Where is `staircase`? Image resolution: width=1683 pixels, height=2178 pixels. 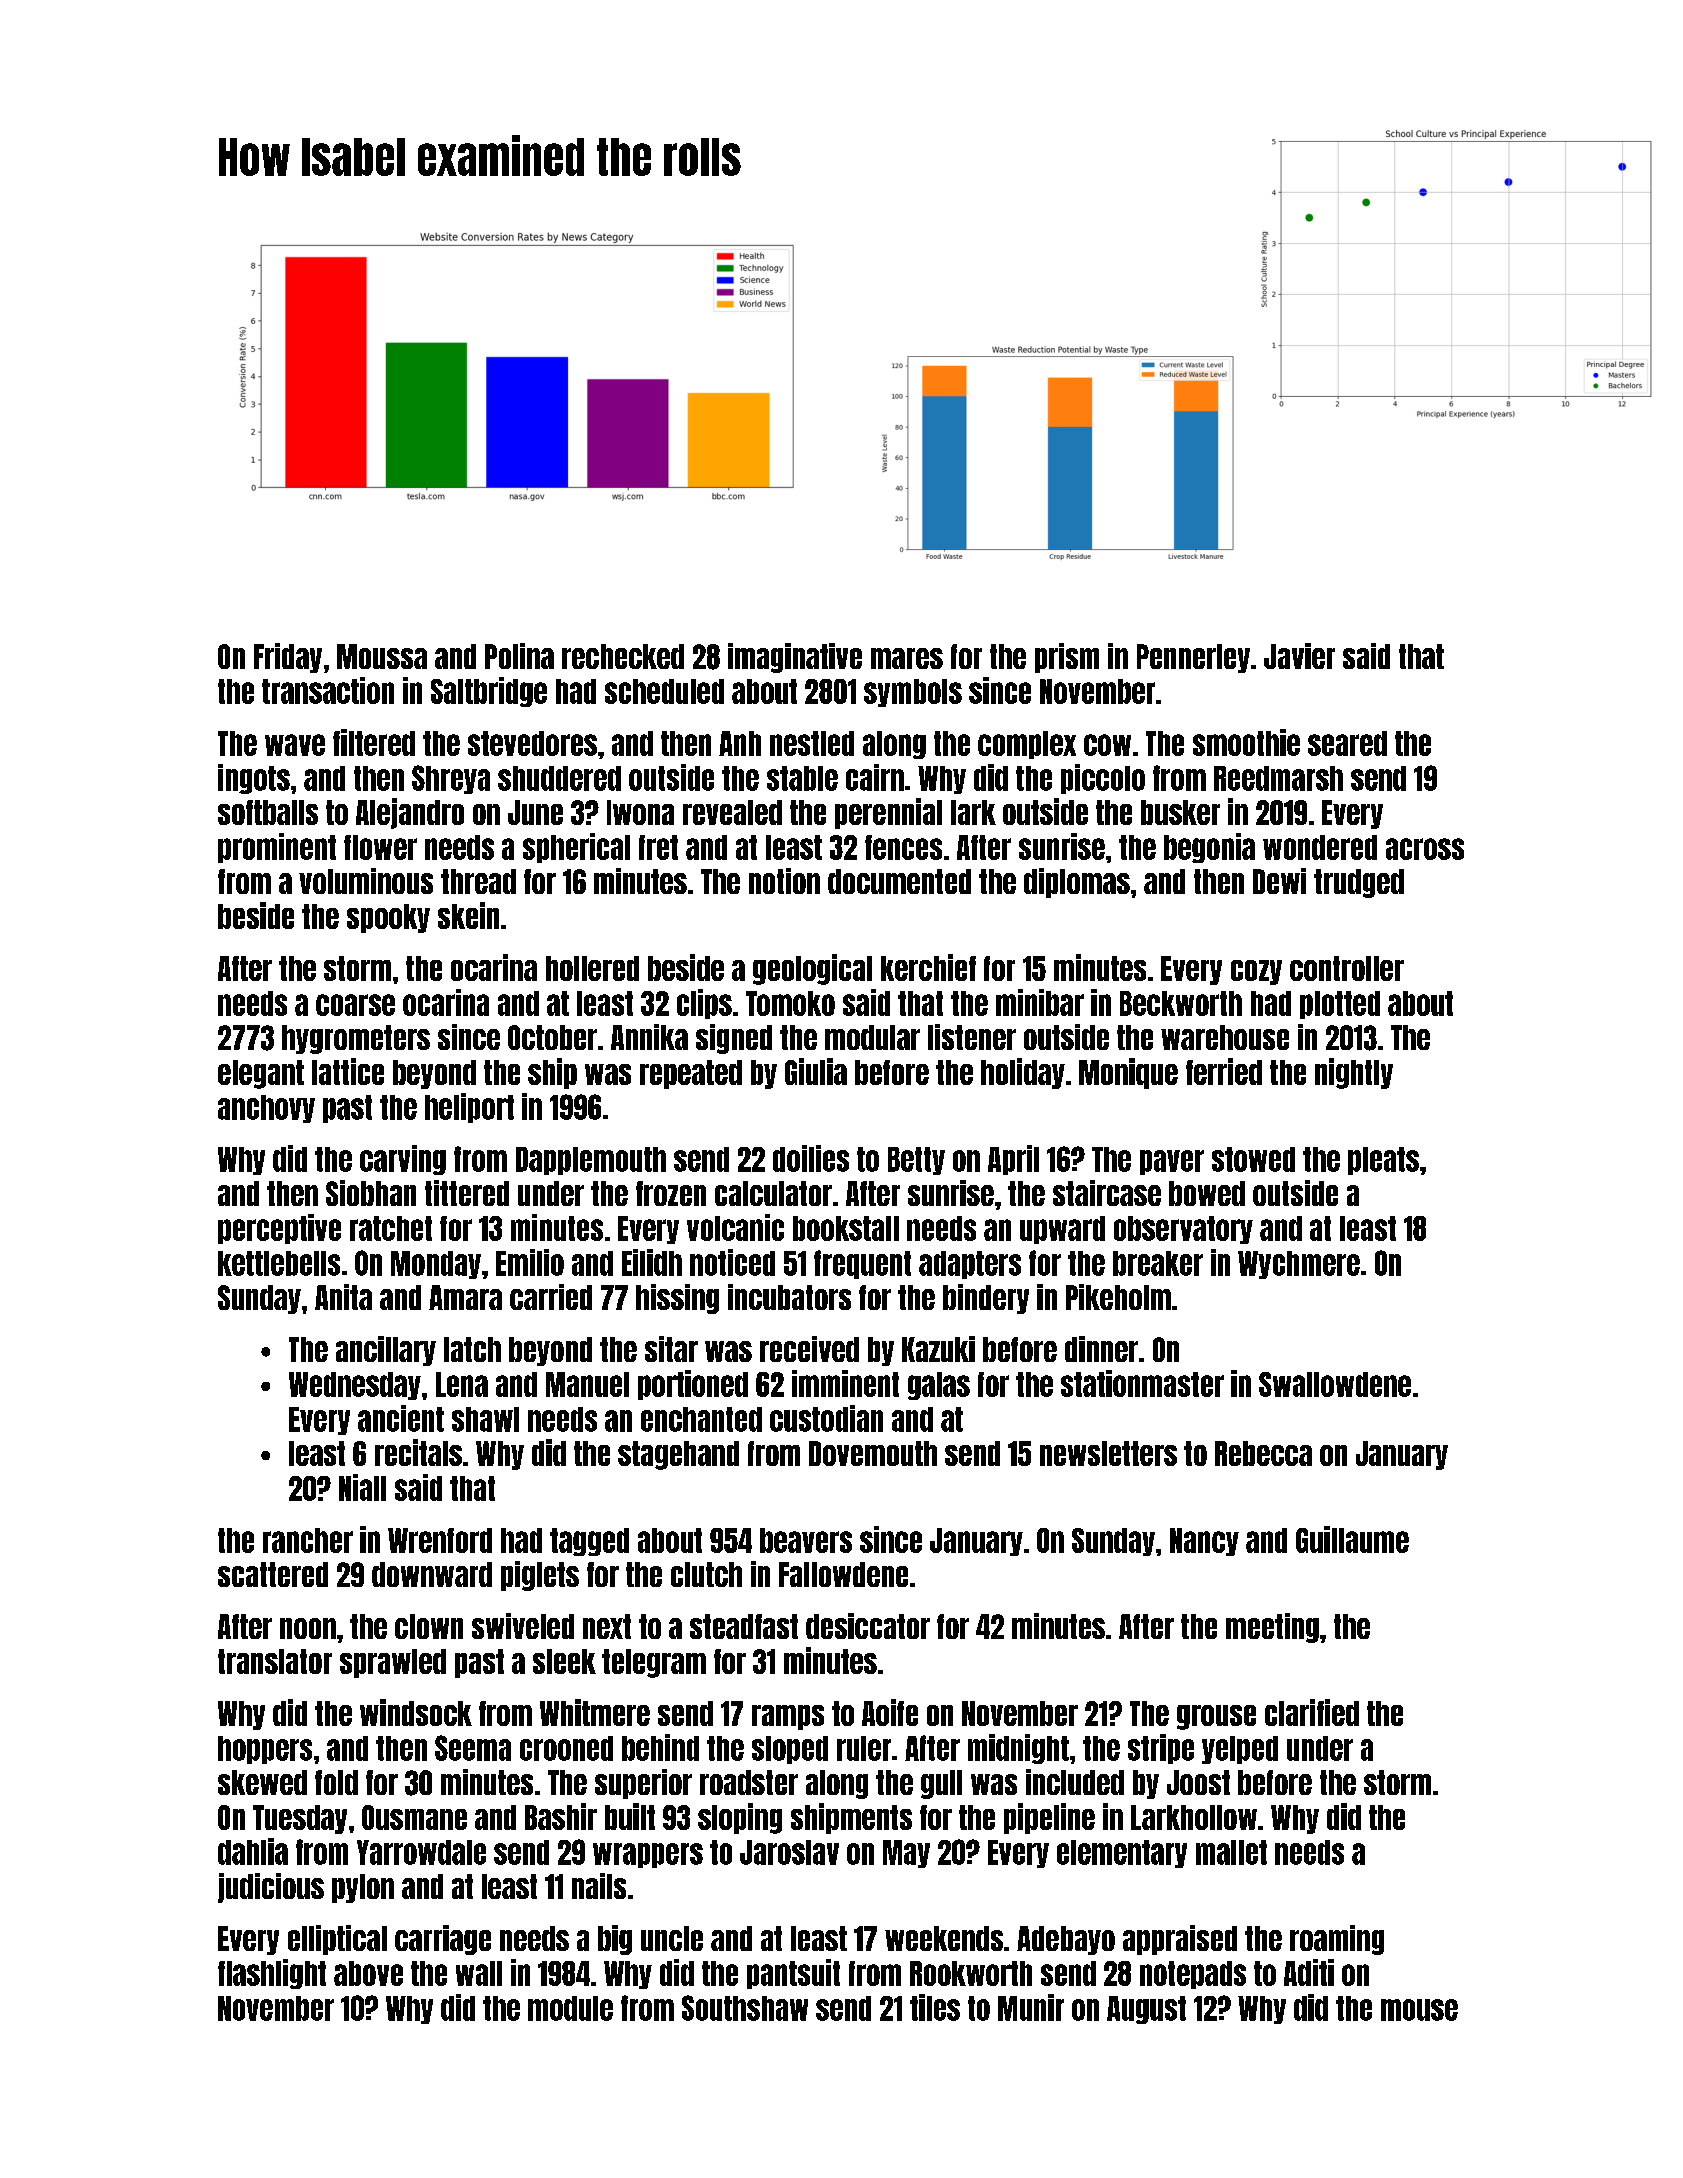 staircase is located at coordinates (1107, 1193).
